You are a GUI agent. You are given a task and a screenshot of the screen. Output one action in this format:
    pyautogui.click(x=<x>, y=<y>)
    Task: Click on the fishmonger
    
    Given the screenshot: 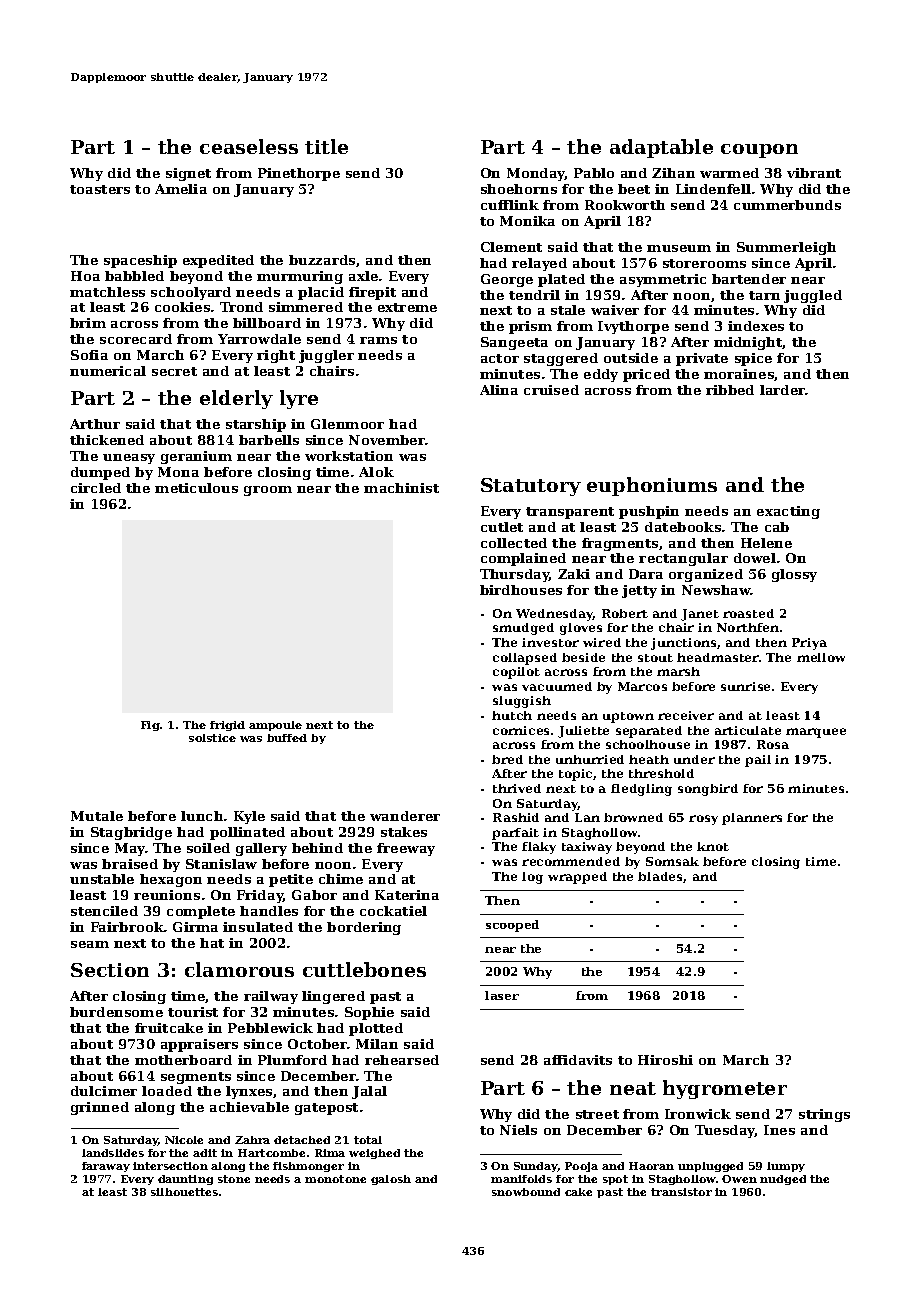 What is the action you would take?
    pyautogui.click(x=308, y=1167)
